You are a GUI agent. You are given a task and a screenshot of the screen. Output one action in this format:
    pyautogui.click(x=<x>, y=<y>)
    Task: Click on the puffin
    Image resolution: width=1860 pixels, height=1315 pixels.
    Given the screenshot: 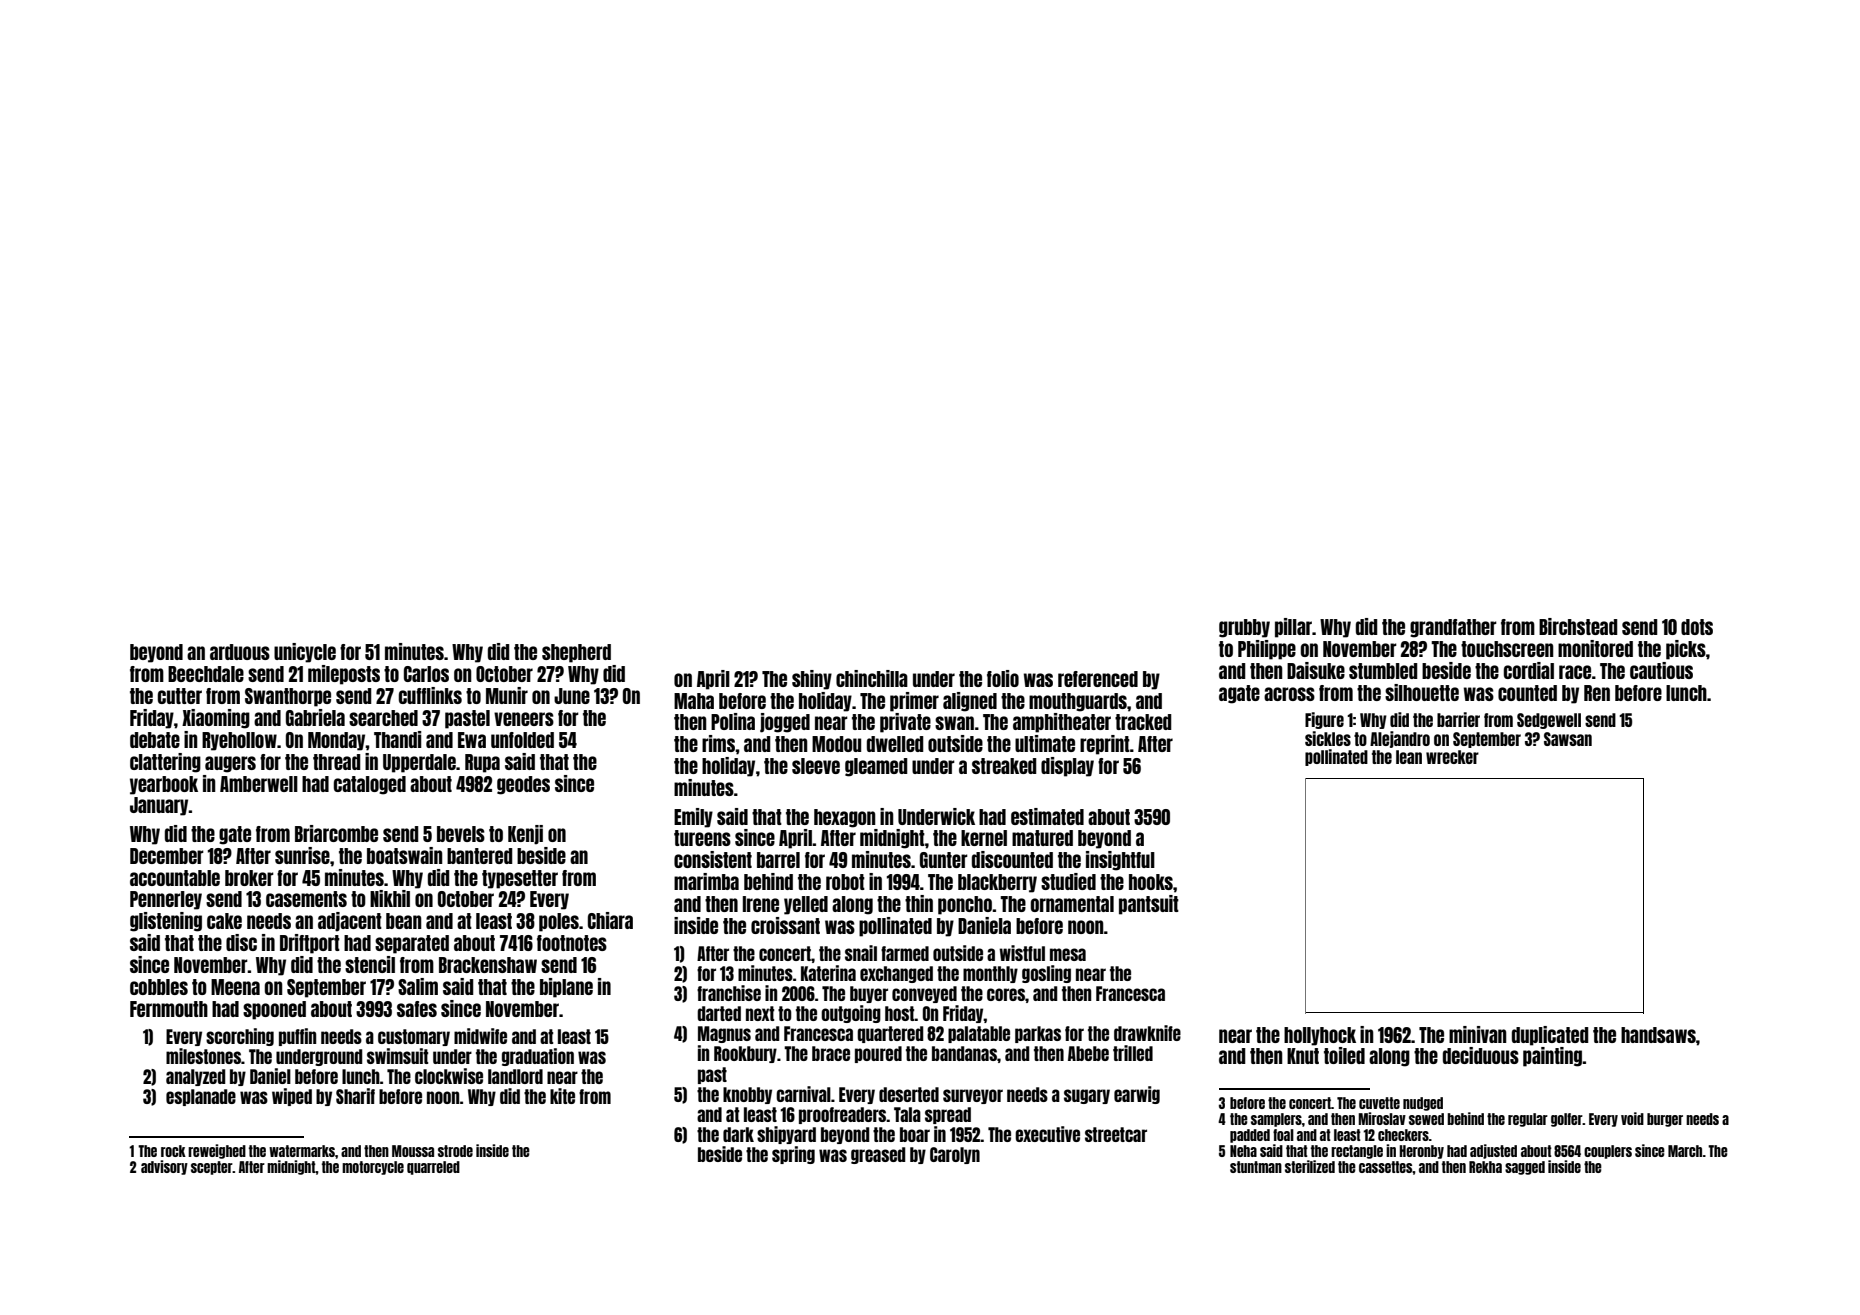 What is the action you would take?
    pyautogui.click(x=297, y=1037)
